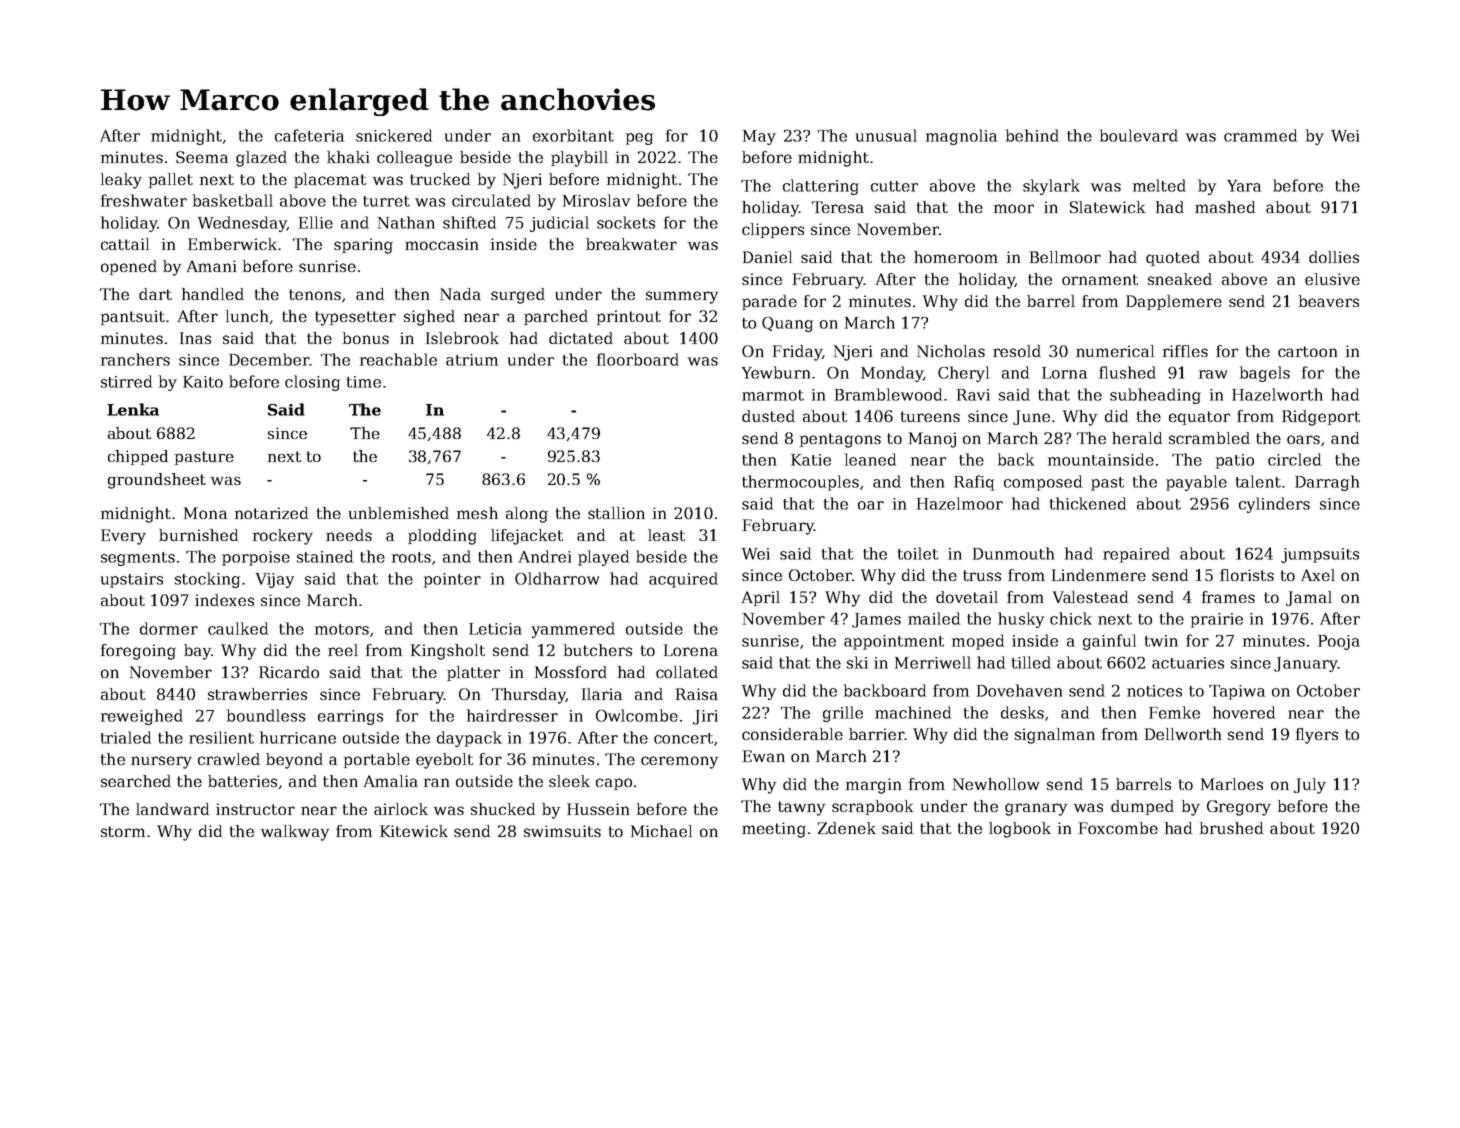 The height and width of the page is (1128, 1460). I want to click on barrier, so click(876, 734).
